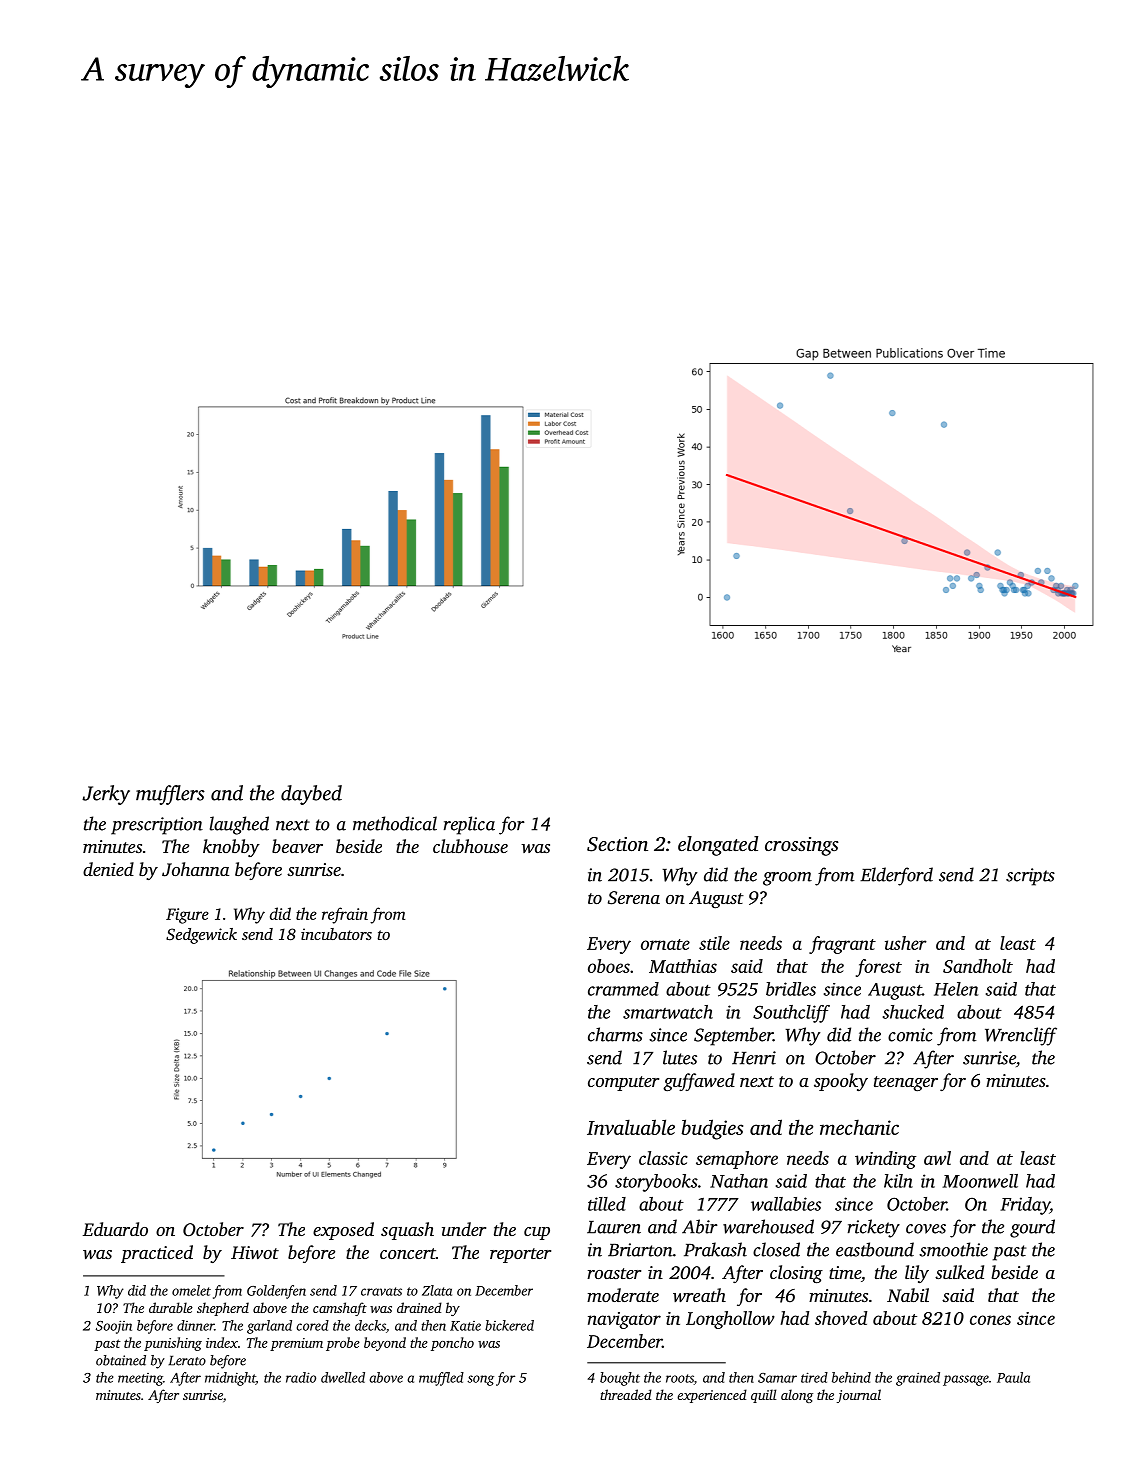  What do you see at coordinates (115, 1229) in the screenshot?
I see `Eduardo` at bounding box center [115, 1229].
